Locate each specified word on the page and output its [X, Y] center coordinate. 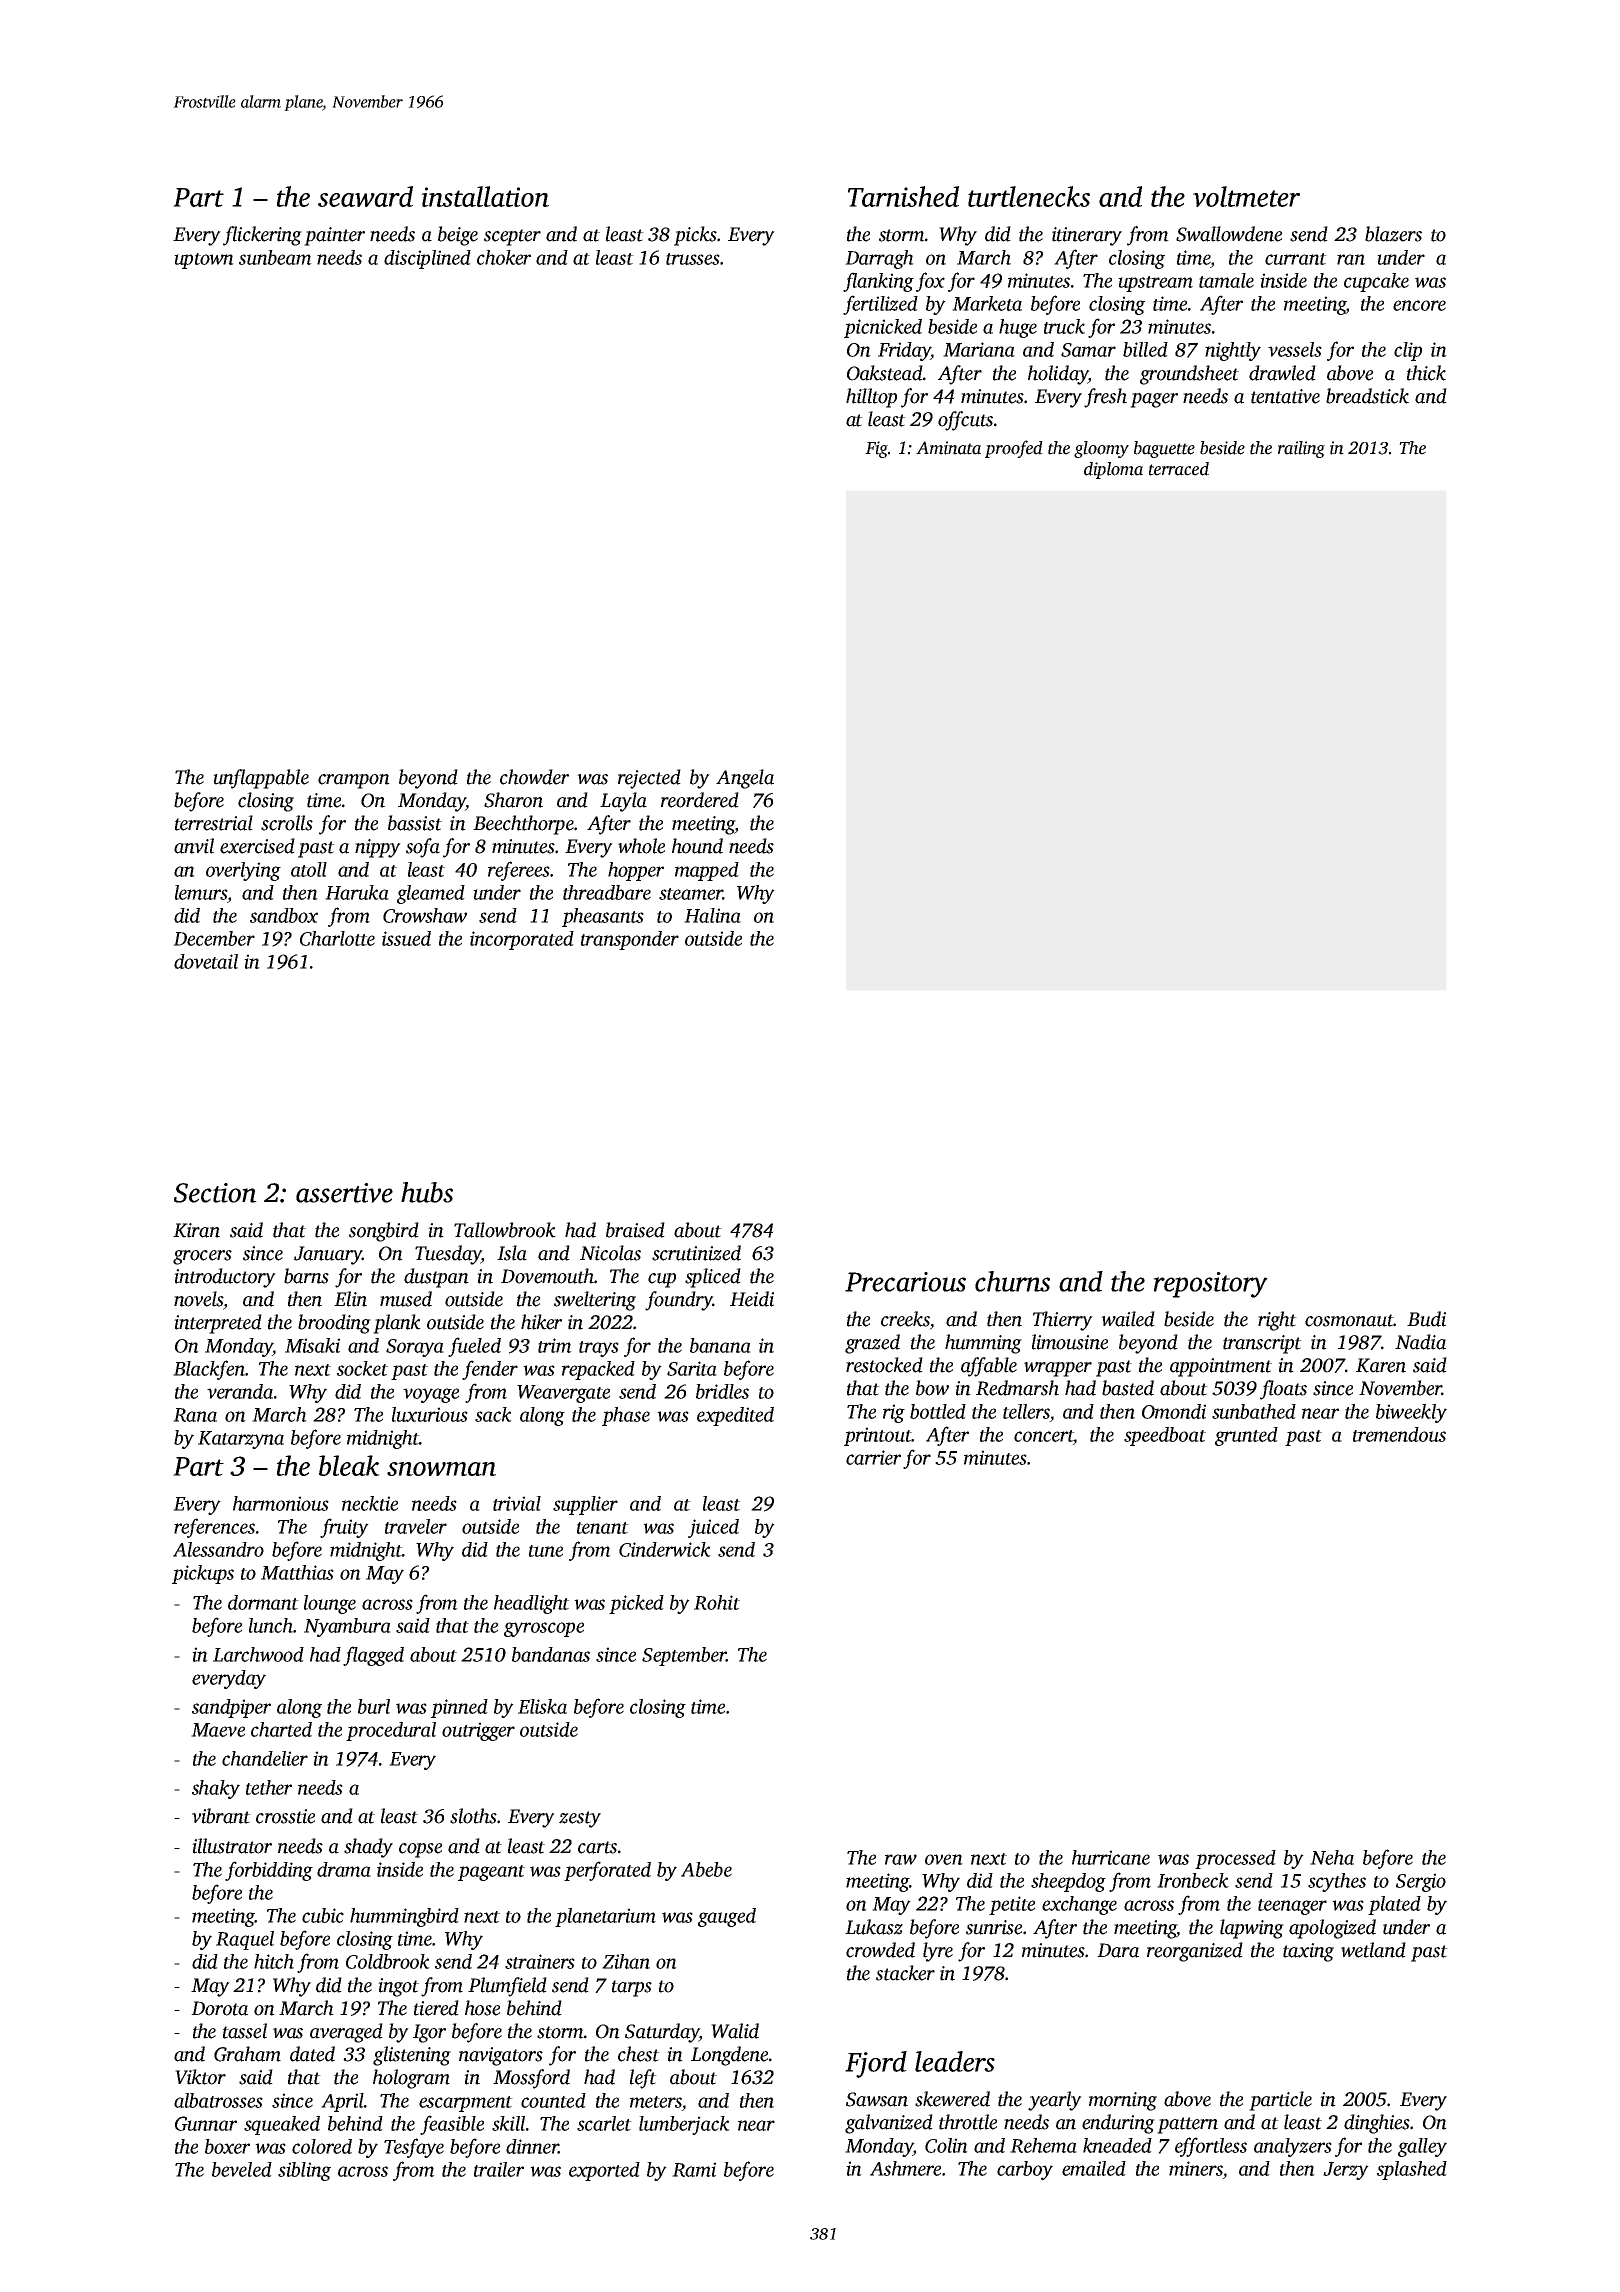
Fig [876, 449]
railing [1301, 449]
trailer [499, 2169]
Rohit [717, 1602]
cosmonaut [1349, 1320]
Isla [512, 1253]
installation [485, 196]
